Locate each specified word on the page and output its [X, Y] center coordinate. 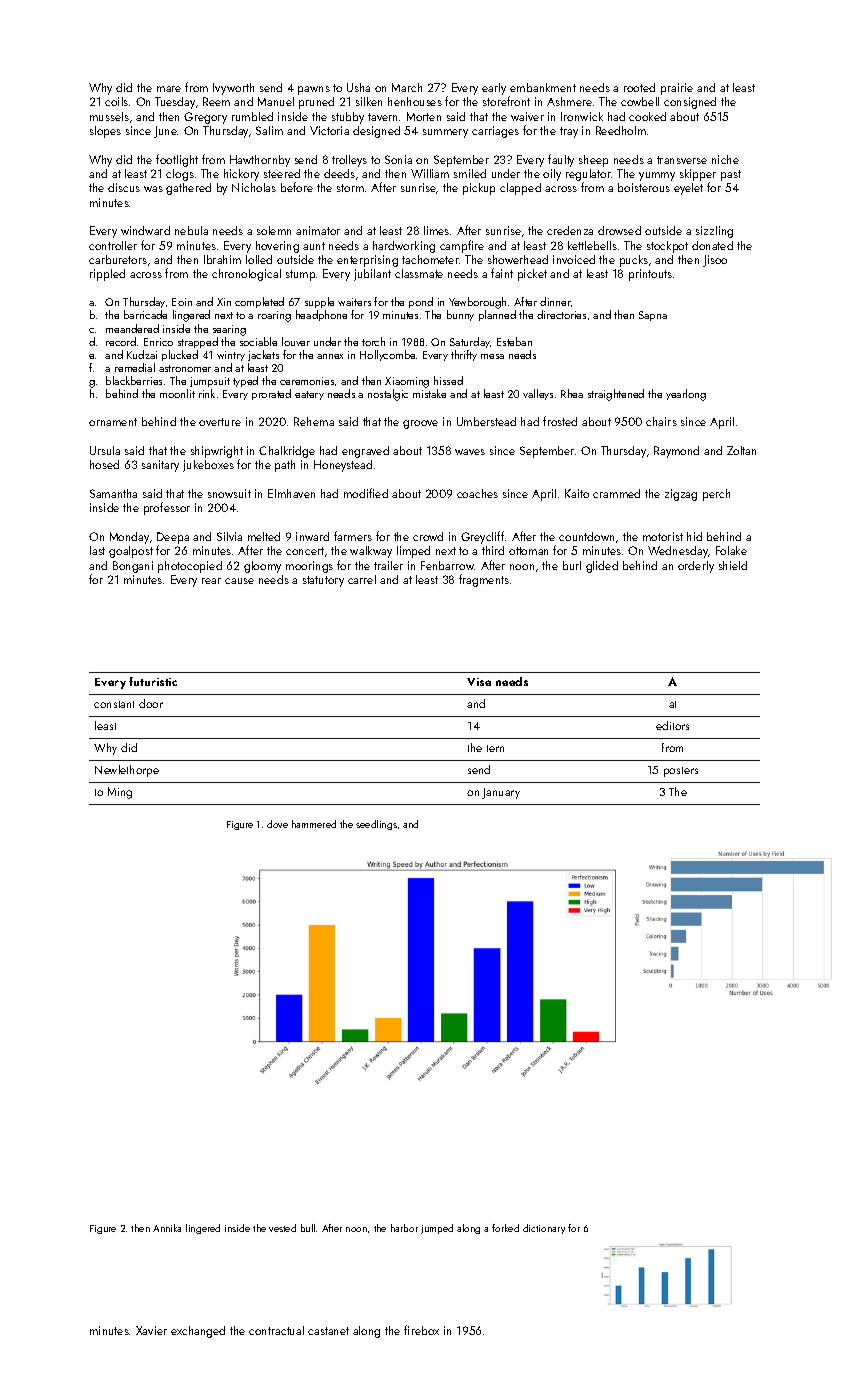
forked [505, 1228]
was [153, 189]
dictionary [544, 1229]
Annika [167, 1228]
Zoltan [741, 450]
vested [282, 1228]
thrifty [464, 355]
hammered [314, 824]
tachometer [430, 259]
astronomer [185, 368]
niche [725, 159]
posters [681, 772]
